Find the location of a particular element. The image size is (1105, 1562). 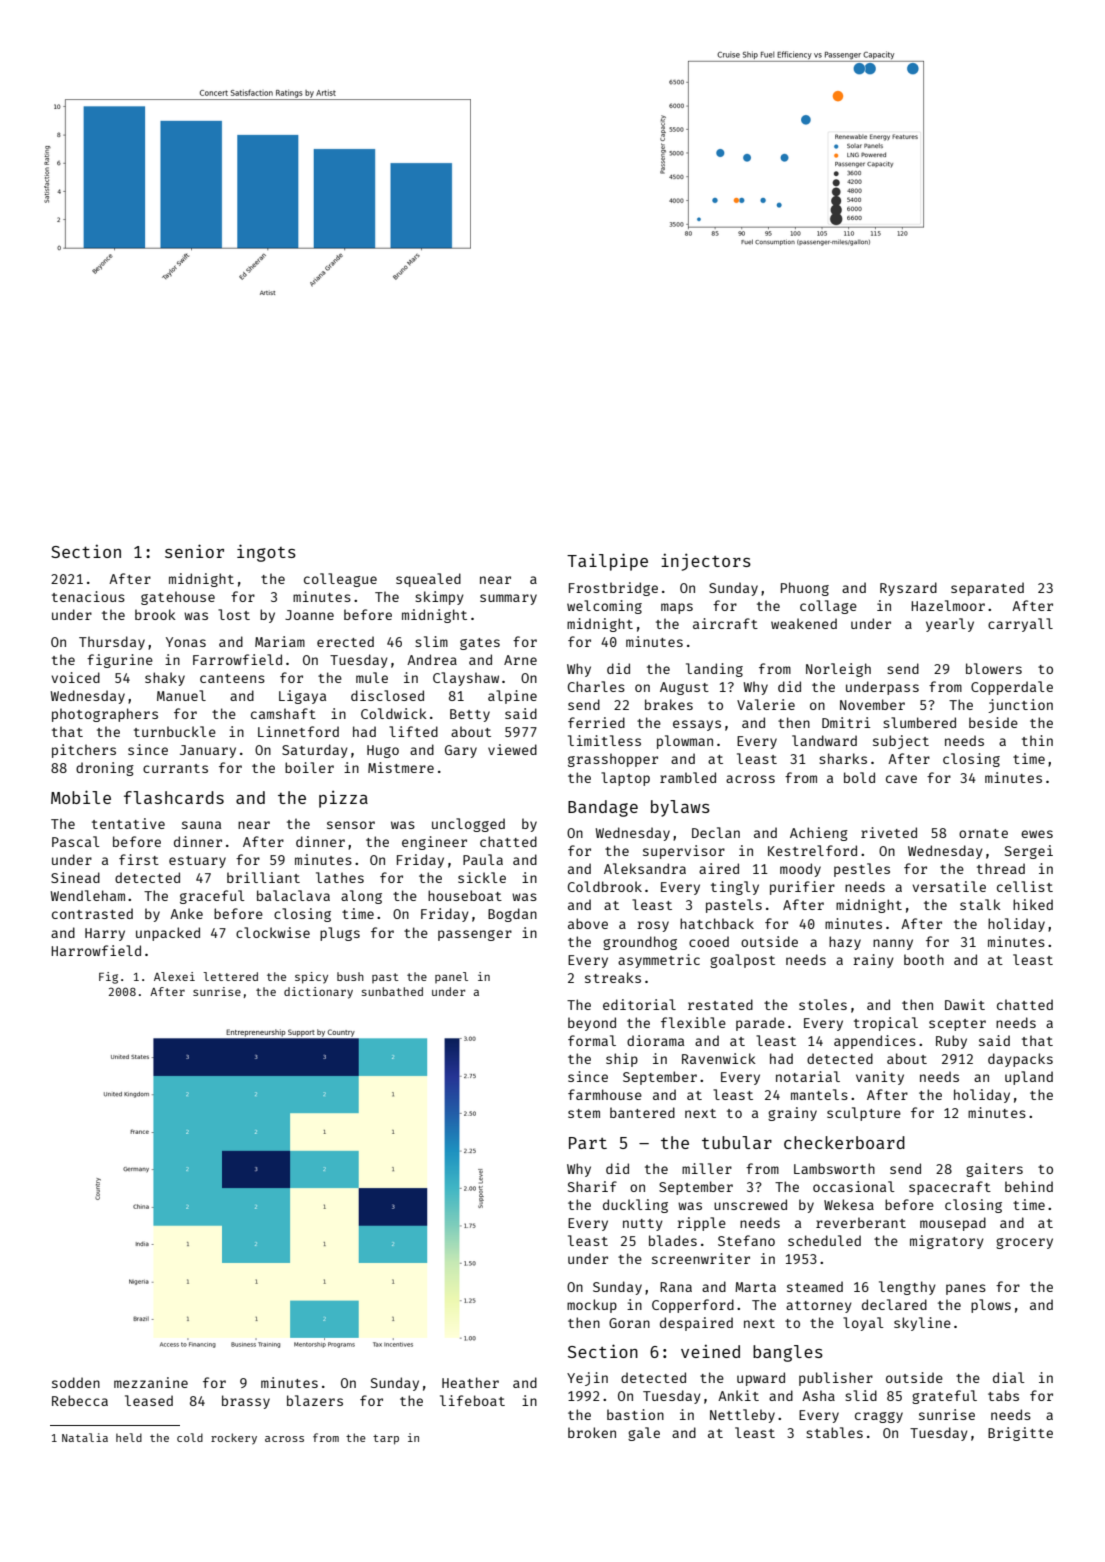

dictionary is located at coordinates (318, 993).
